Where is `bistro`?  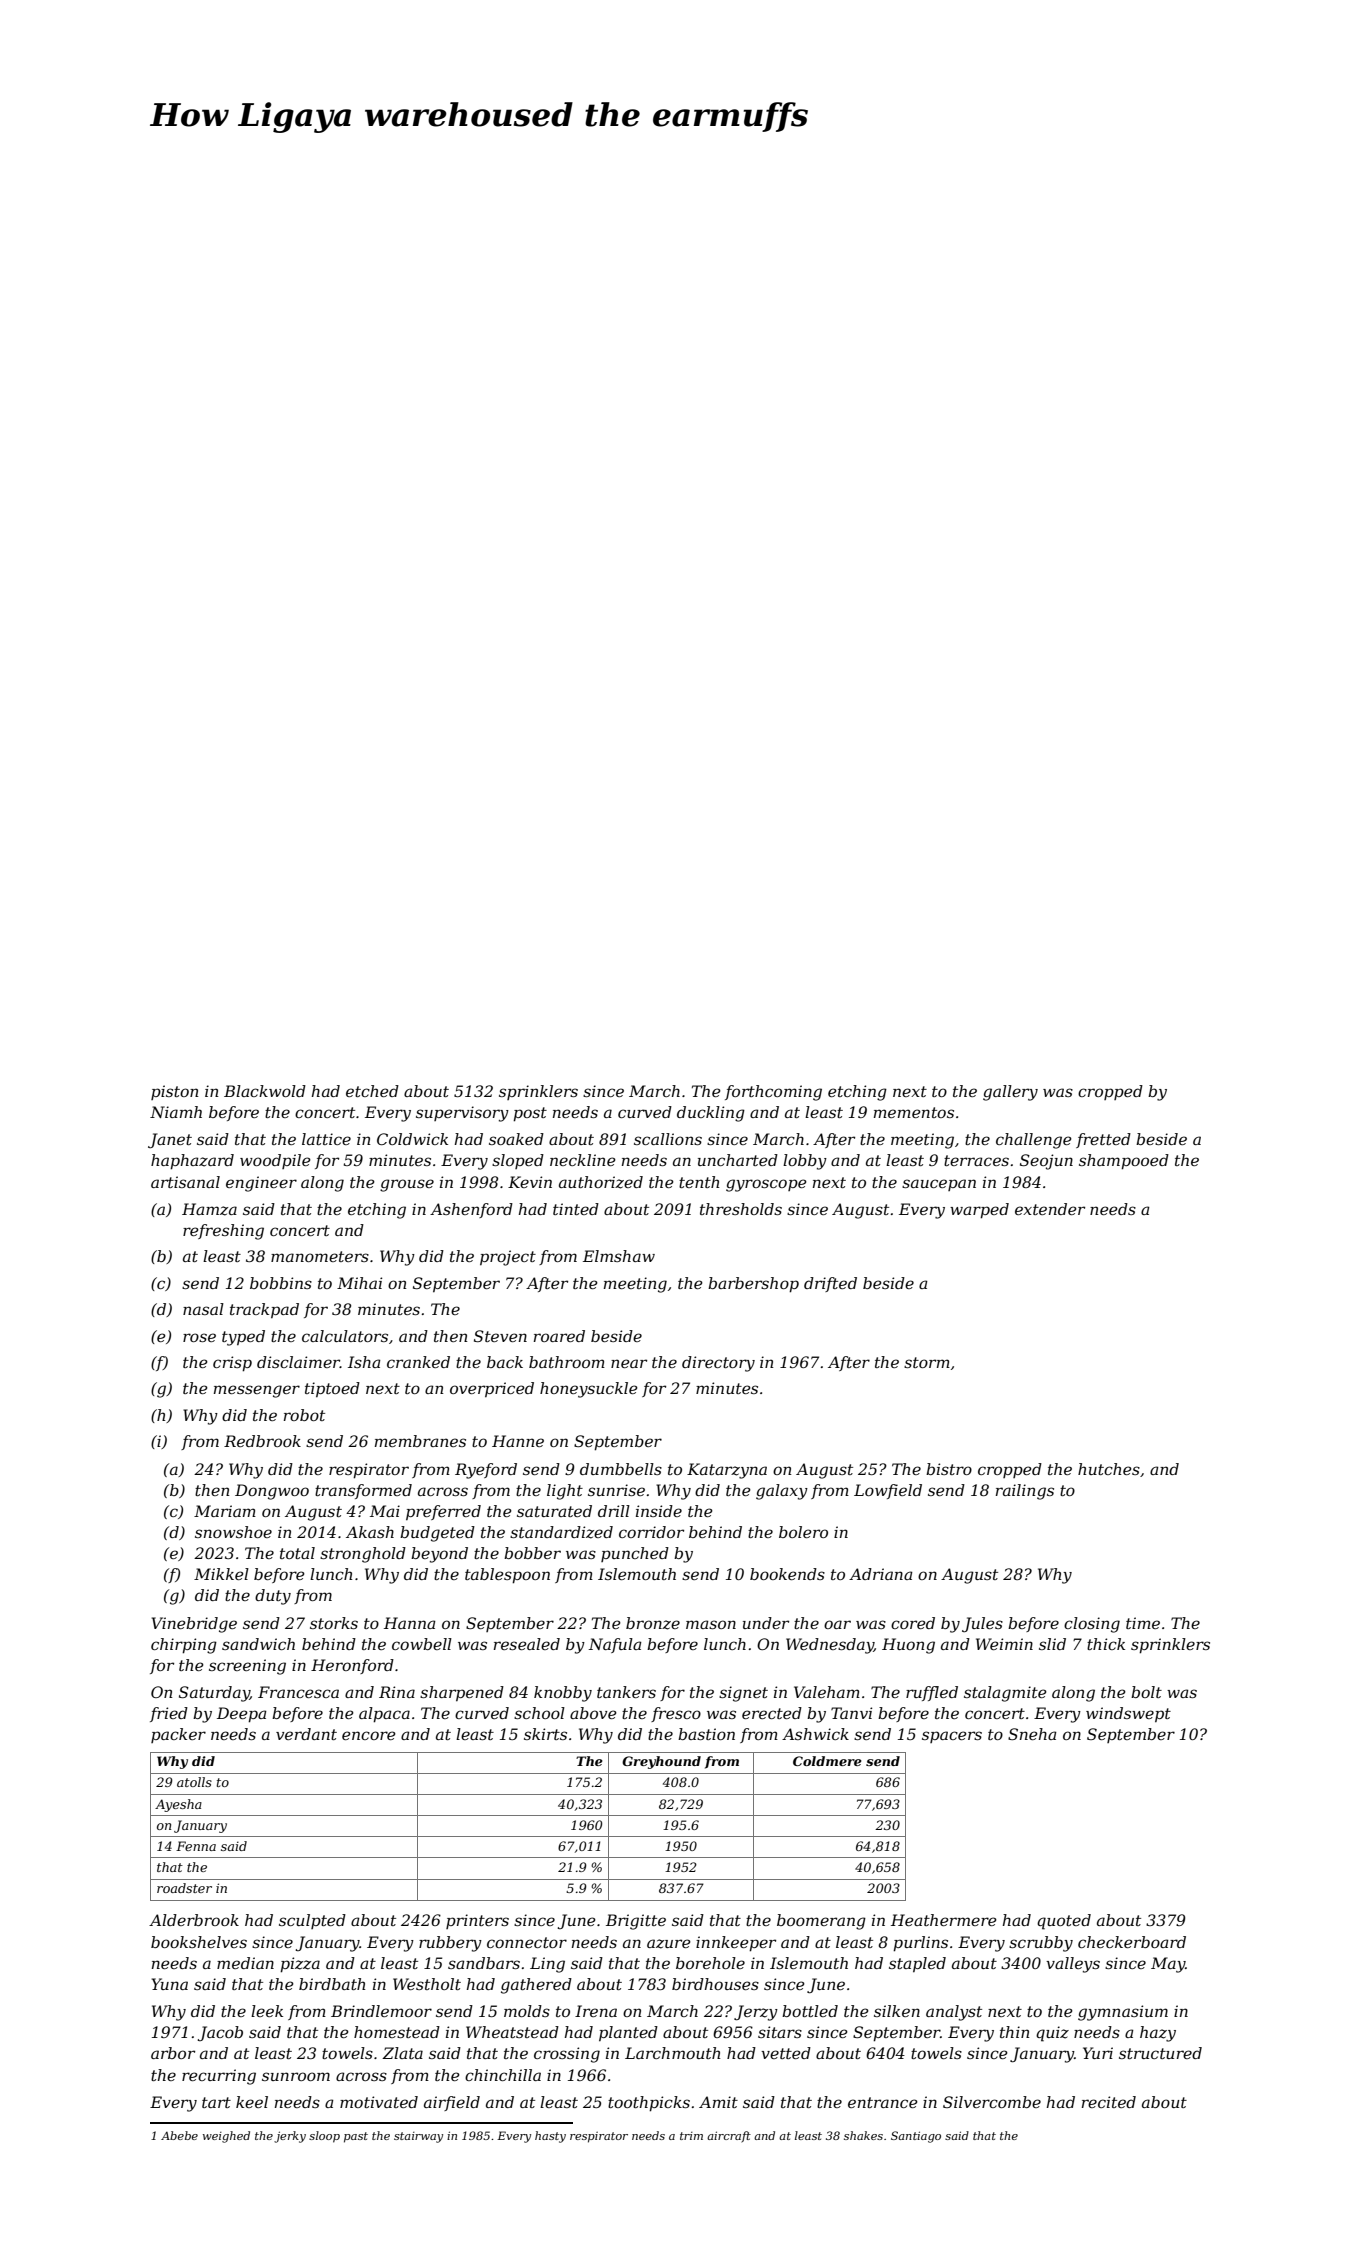
bistro is located at coordinates (949, 1469).
